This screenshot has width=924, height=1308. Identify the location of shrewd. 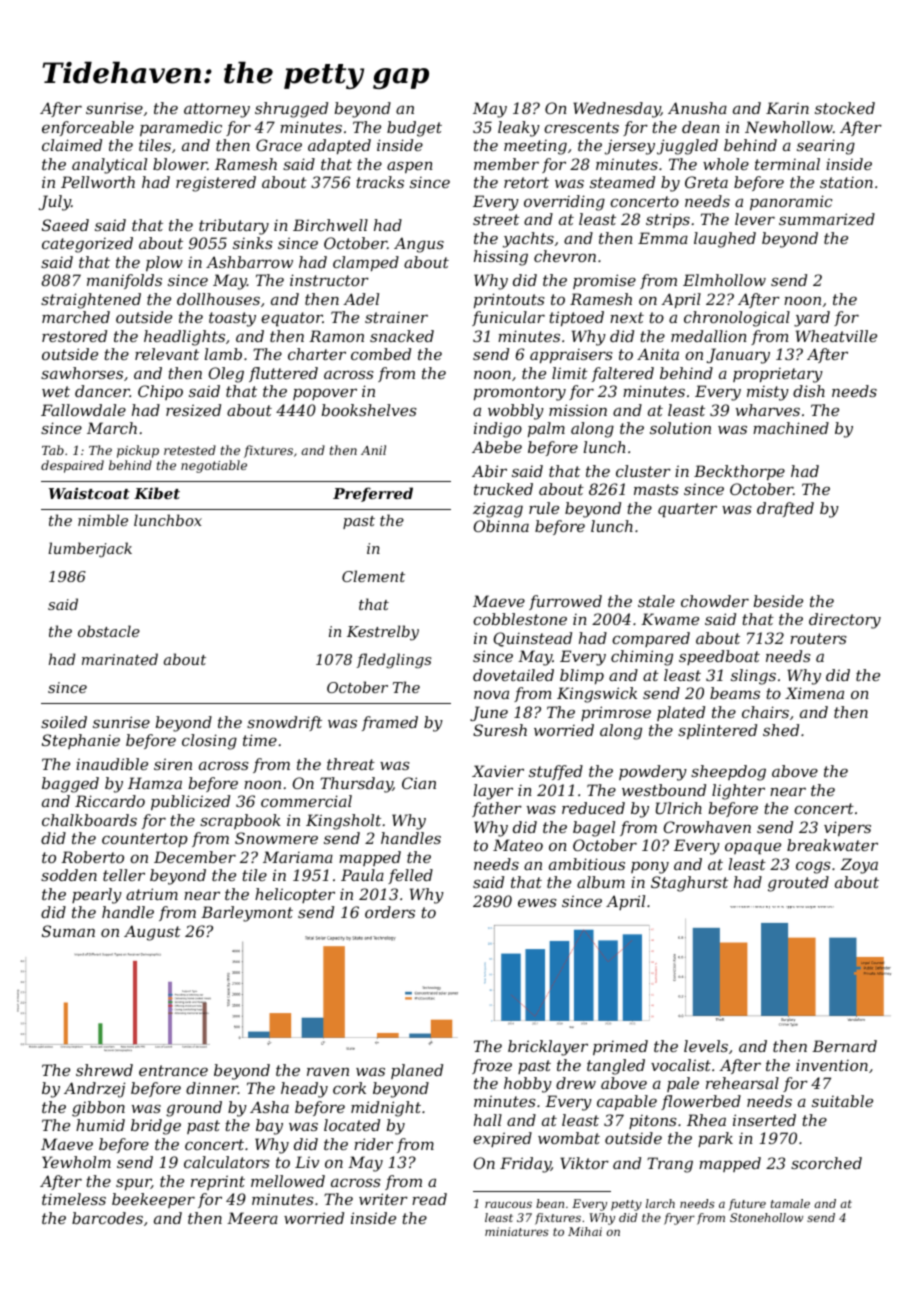
(104, 1070).
